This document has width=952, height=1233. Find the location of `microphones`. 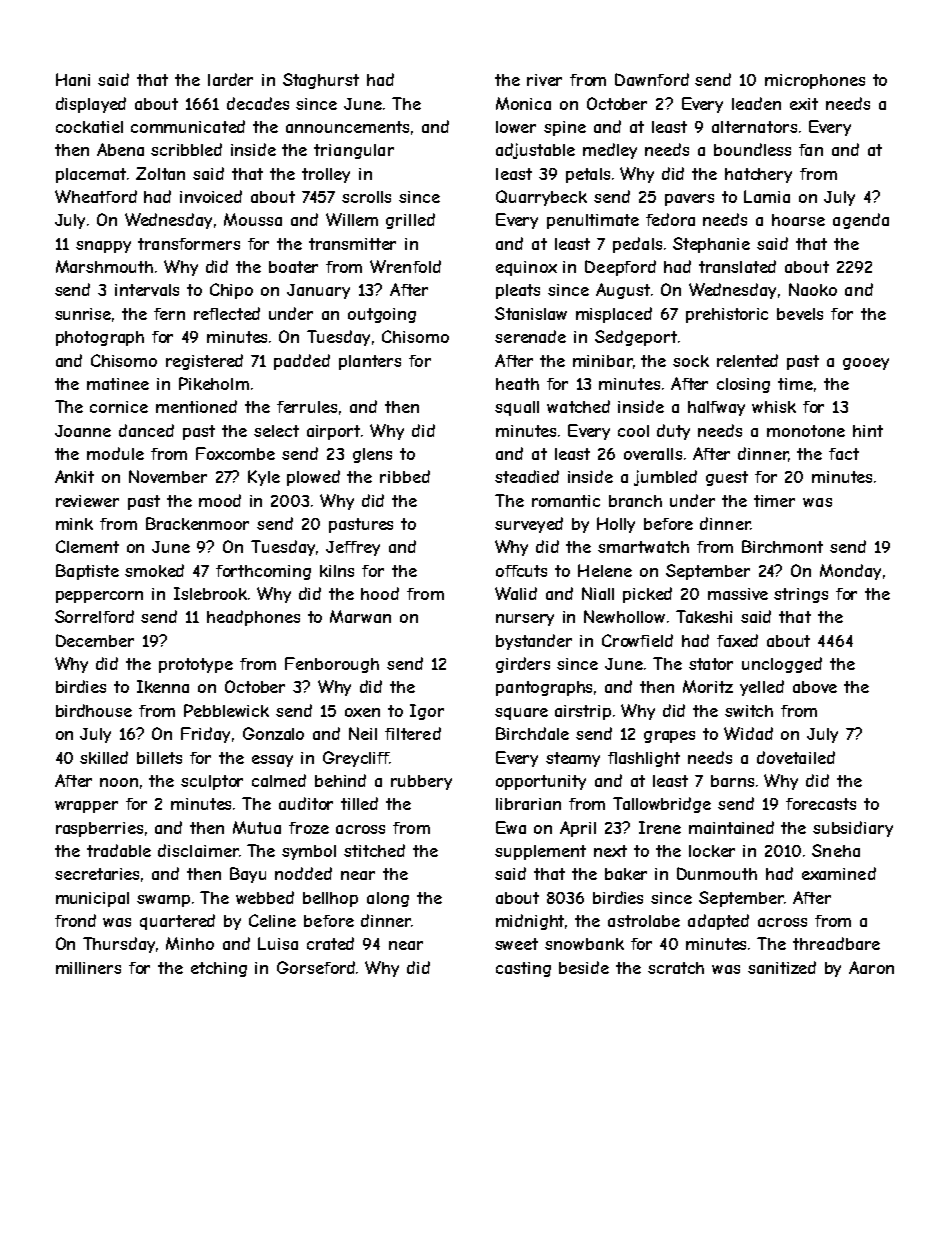

microphones is located at coordinates (815, 81).
